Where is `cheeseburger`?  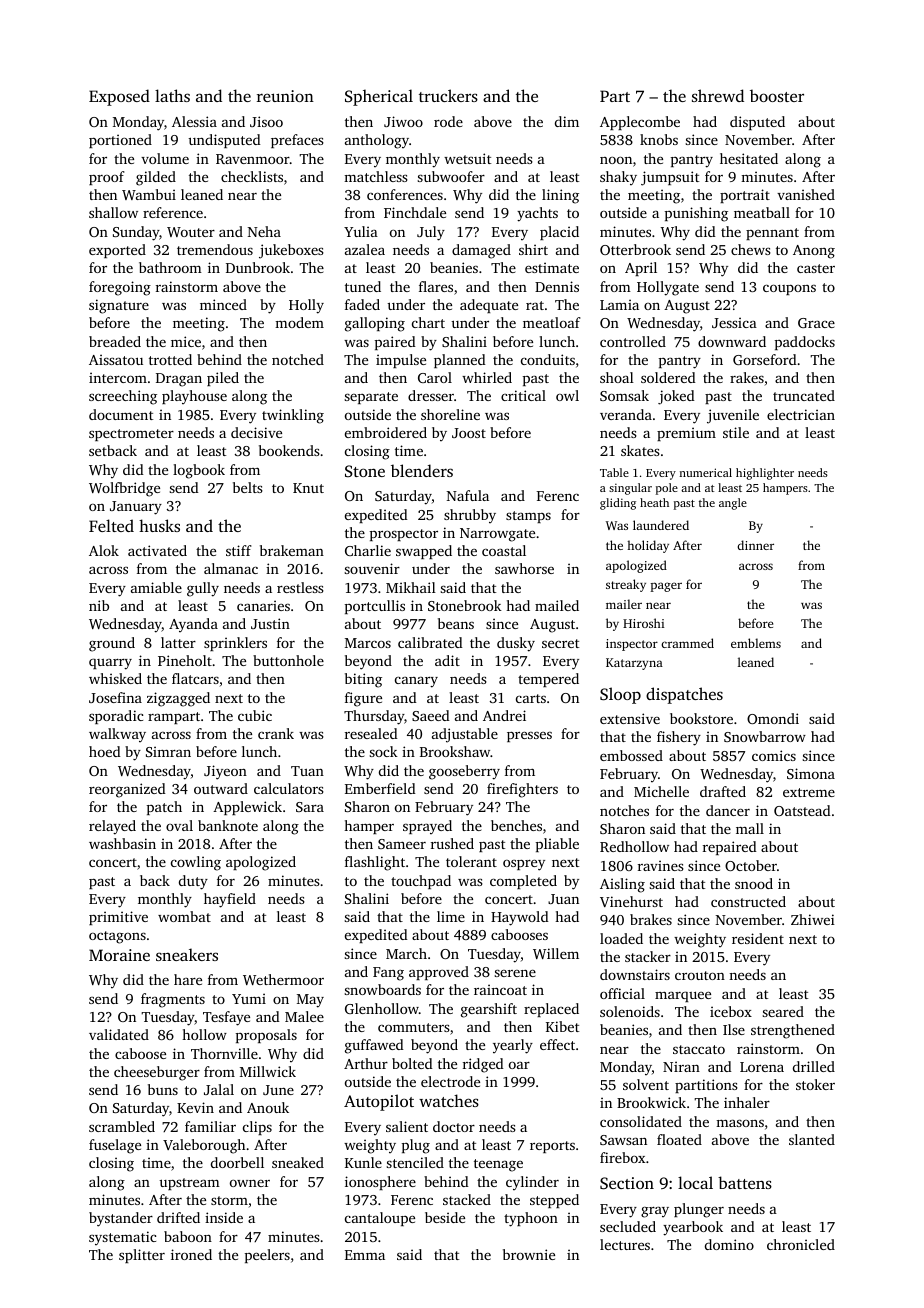
cheeseburger is located at coordinates (157, 1073).
